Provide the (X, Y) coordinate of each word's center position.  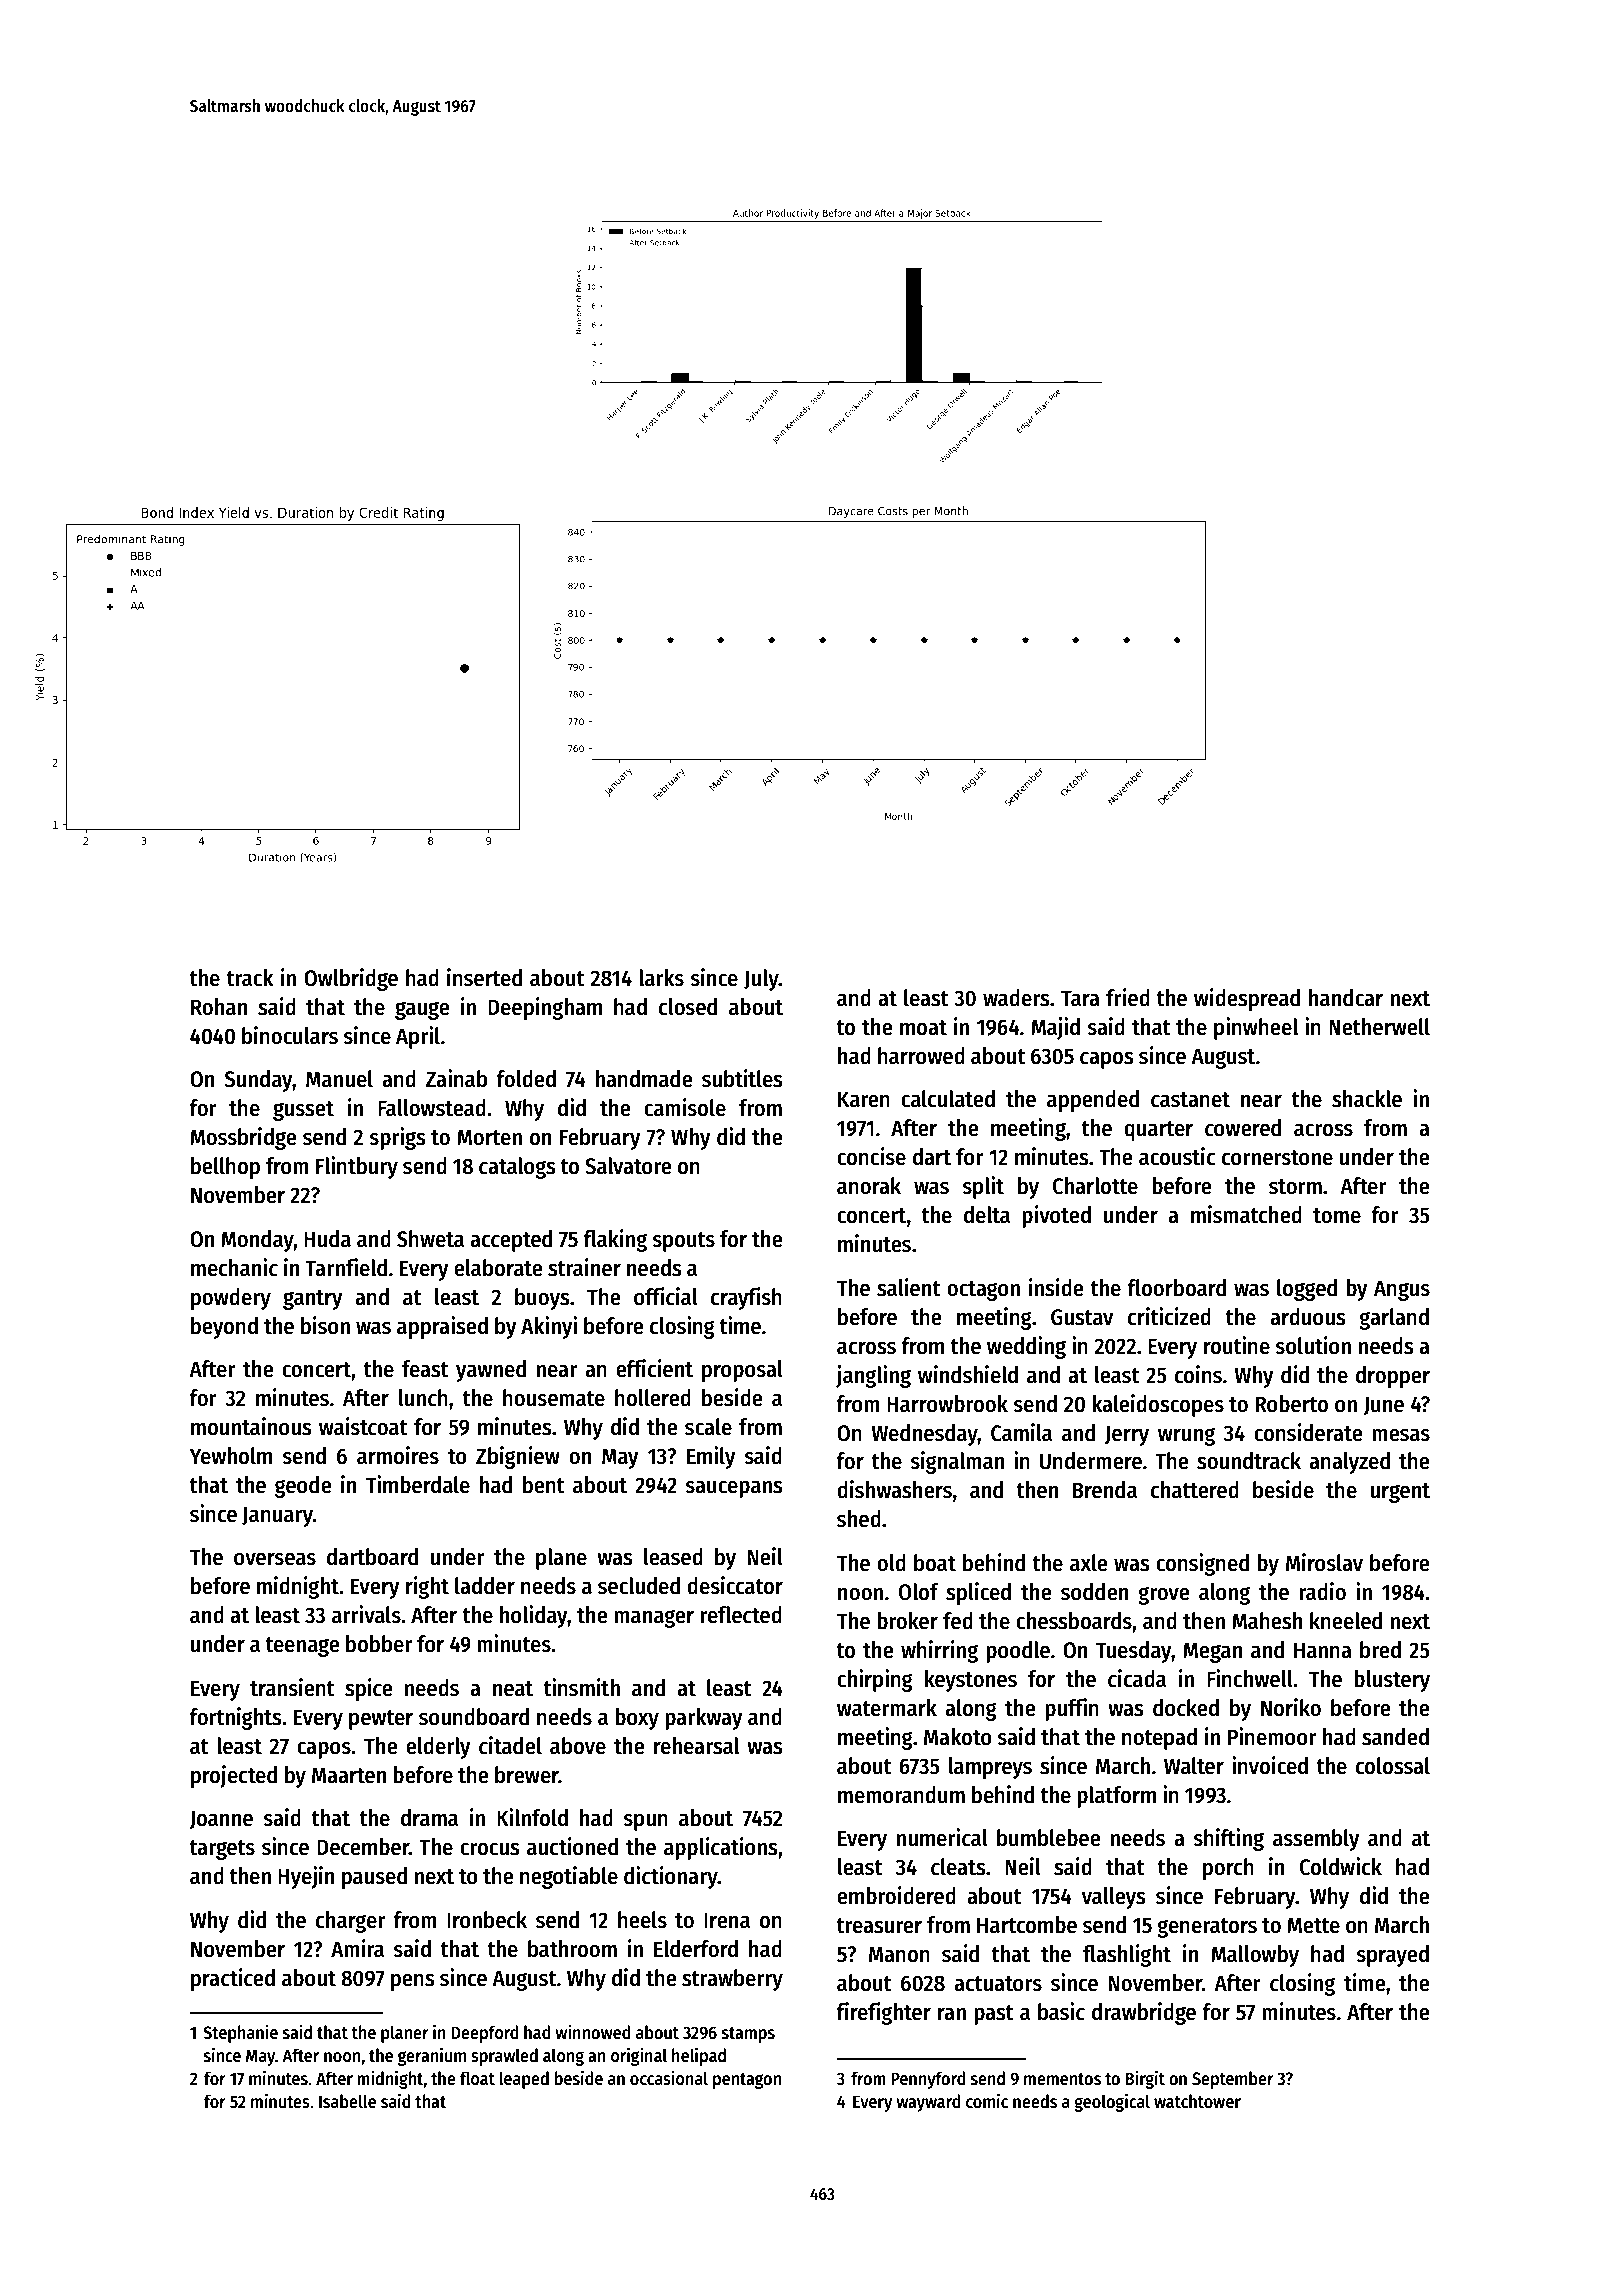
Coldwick (1341, 1866)
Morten (489, 1137)
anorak (869, 1186)
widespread (1247, 999)
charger (351, 1922)
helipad (699, 2056)
